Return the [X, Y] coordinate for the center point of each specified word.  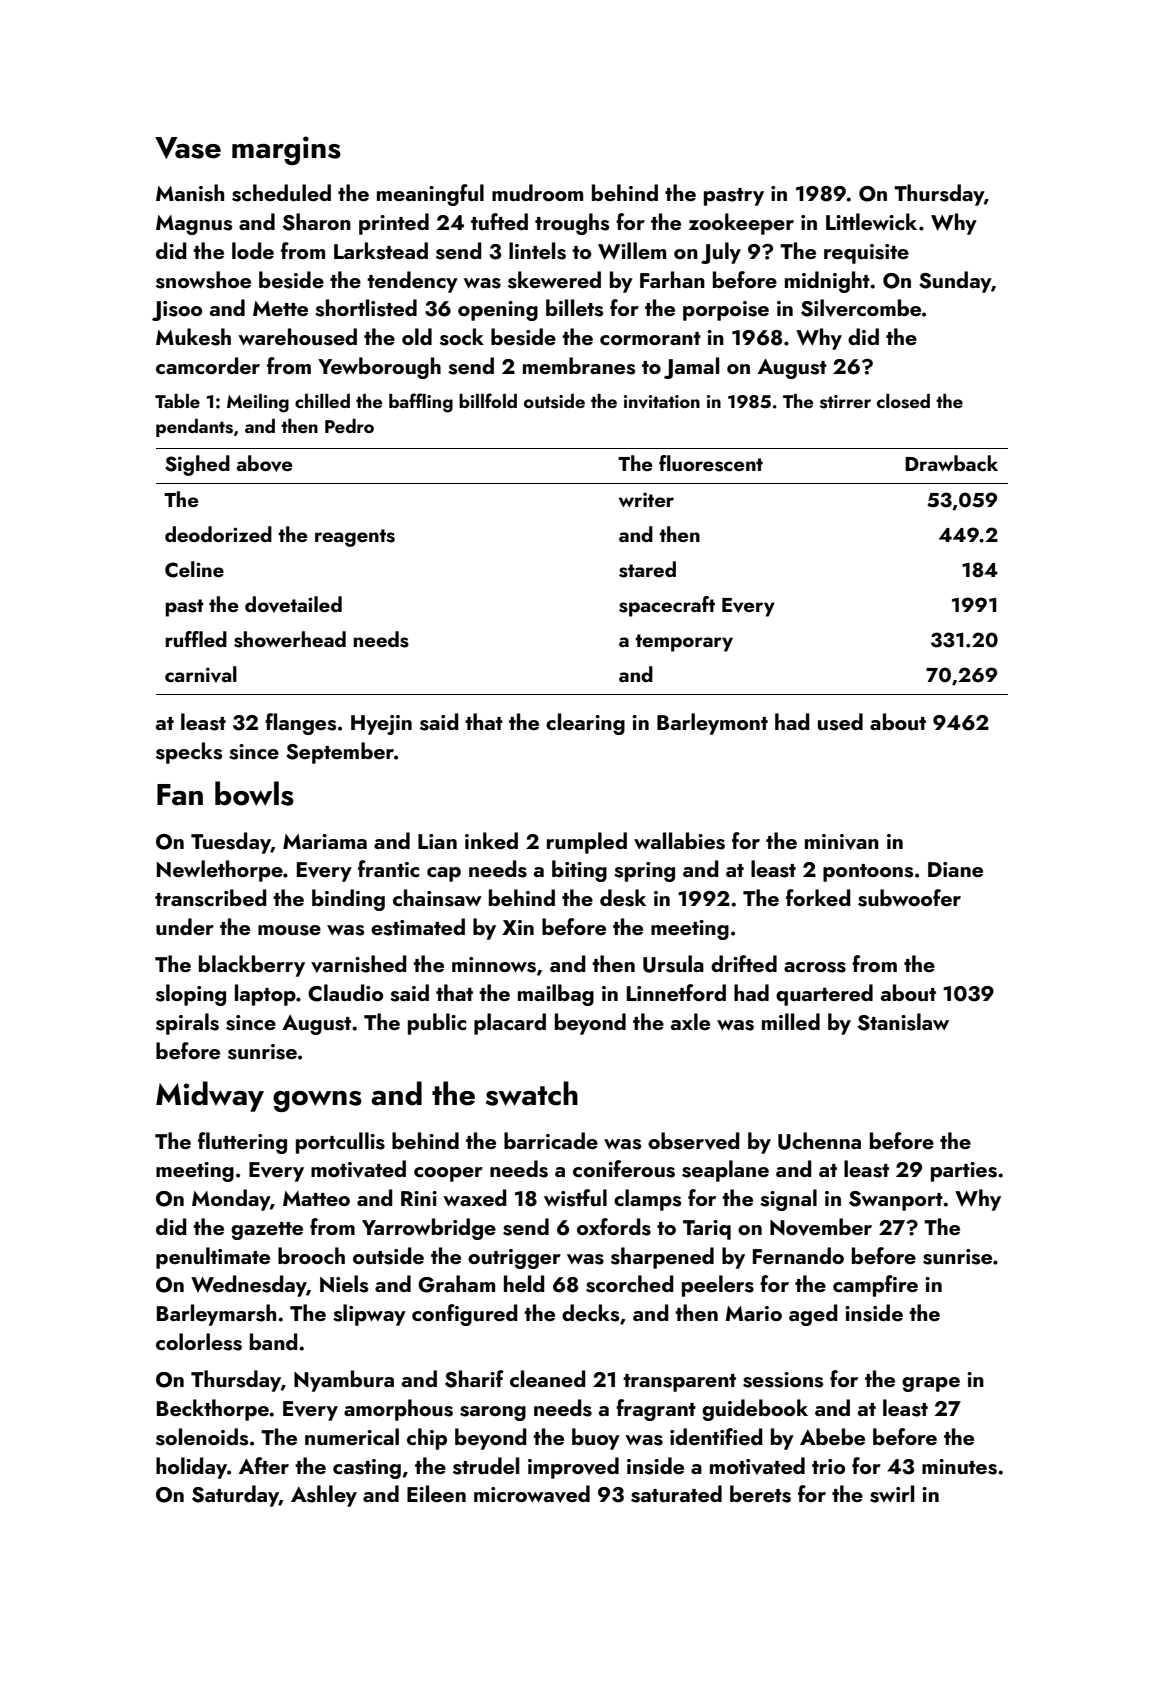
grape [931, 1384]
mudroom [537, 192]
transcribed [211, 898]
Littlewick [871, 221]
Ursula [673, 964]
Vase [188, 148]
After [264, 1465]
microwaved [532, 1494]
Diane [955, 869]
